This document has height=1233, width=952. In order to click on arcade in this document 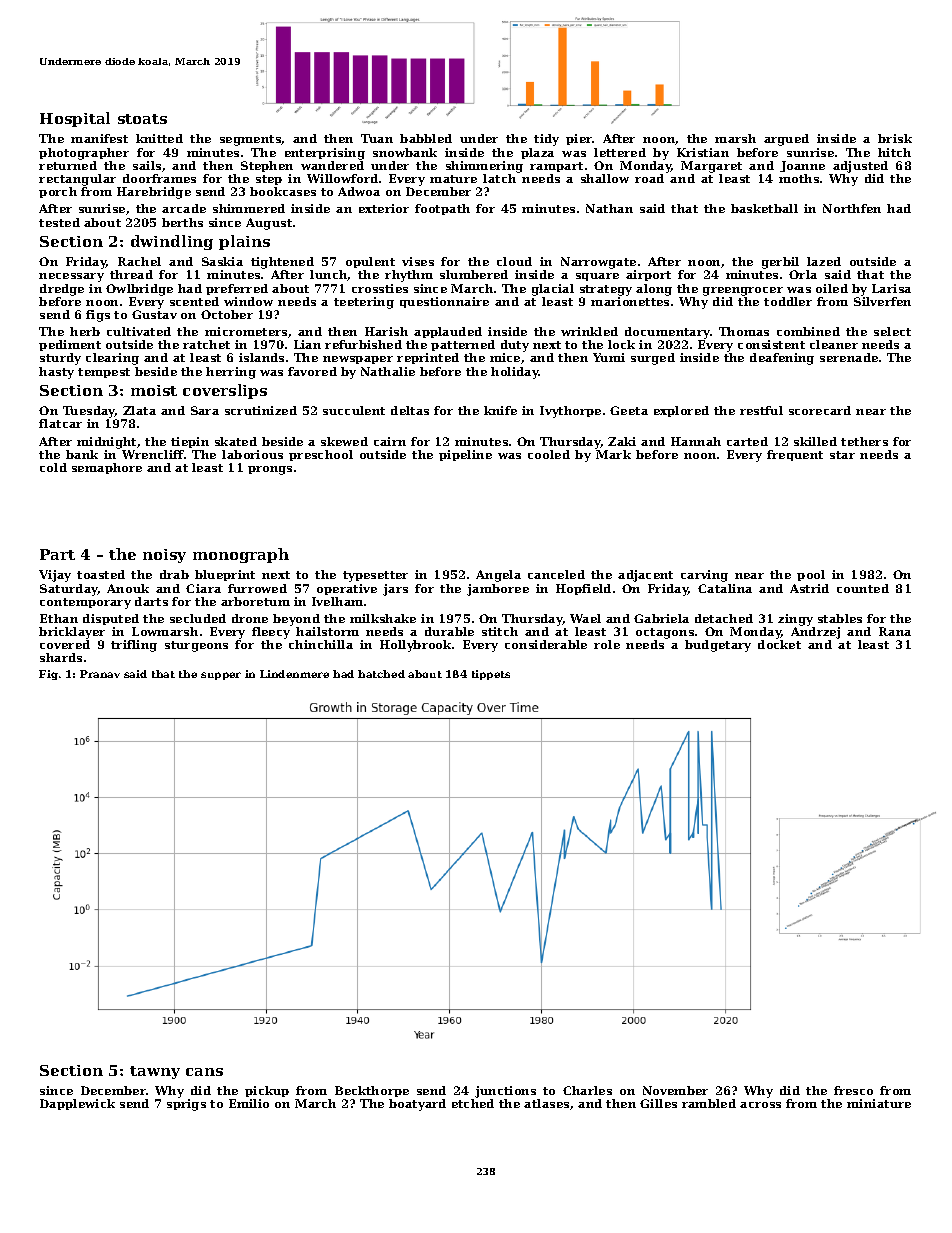, I will do `click(184, 208)`.
